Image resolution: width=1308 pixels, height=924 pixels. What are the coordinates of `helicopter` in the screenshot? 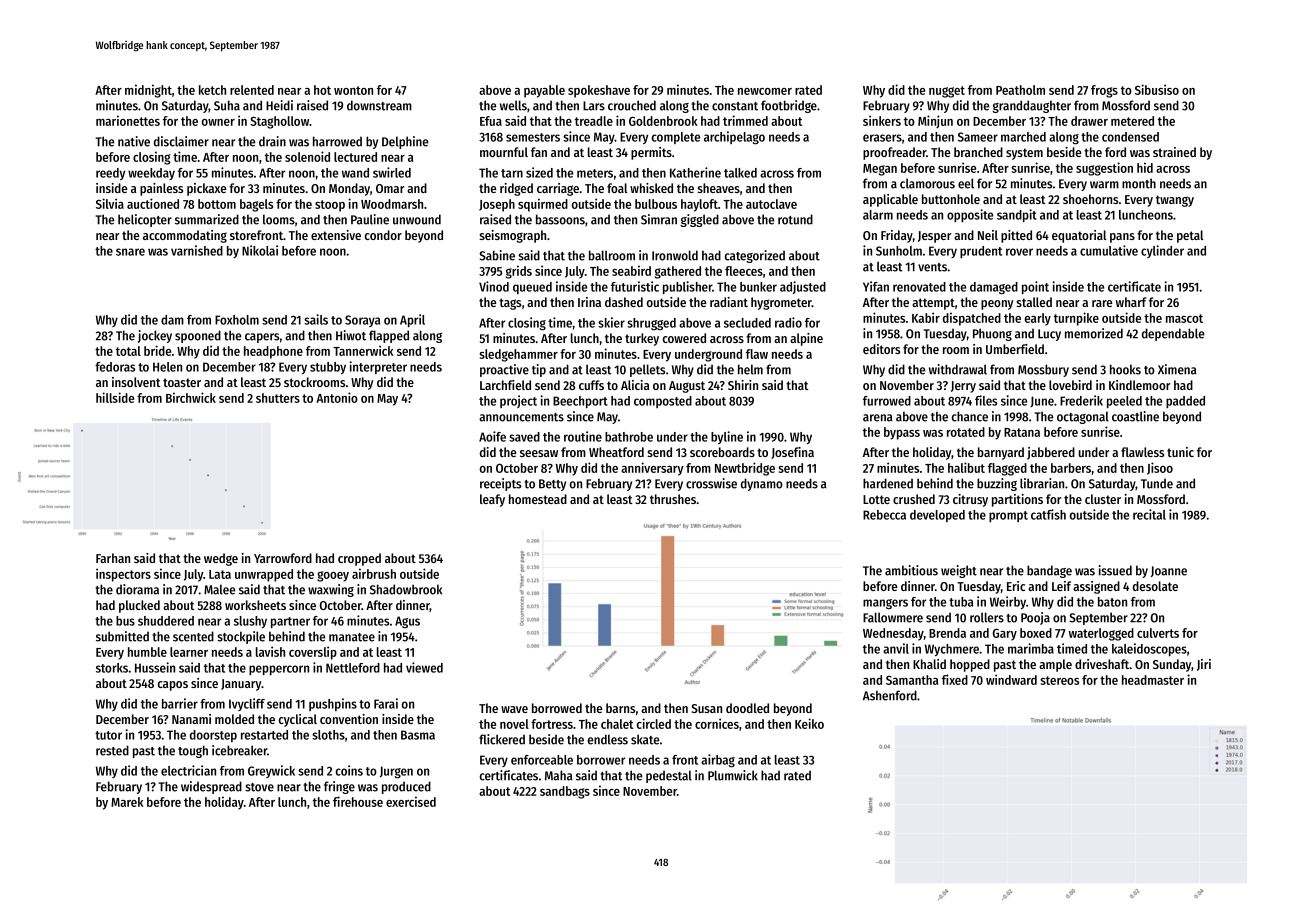 It's located at (145, 220).
